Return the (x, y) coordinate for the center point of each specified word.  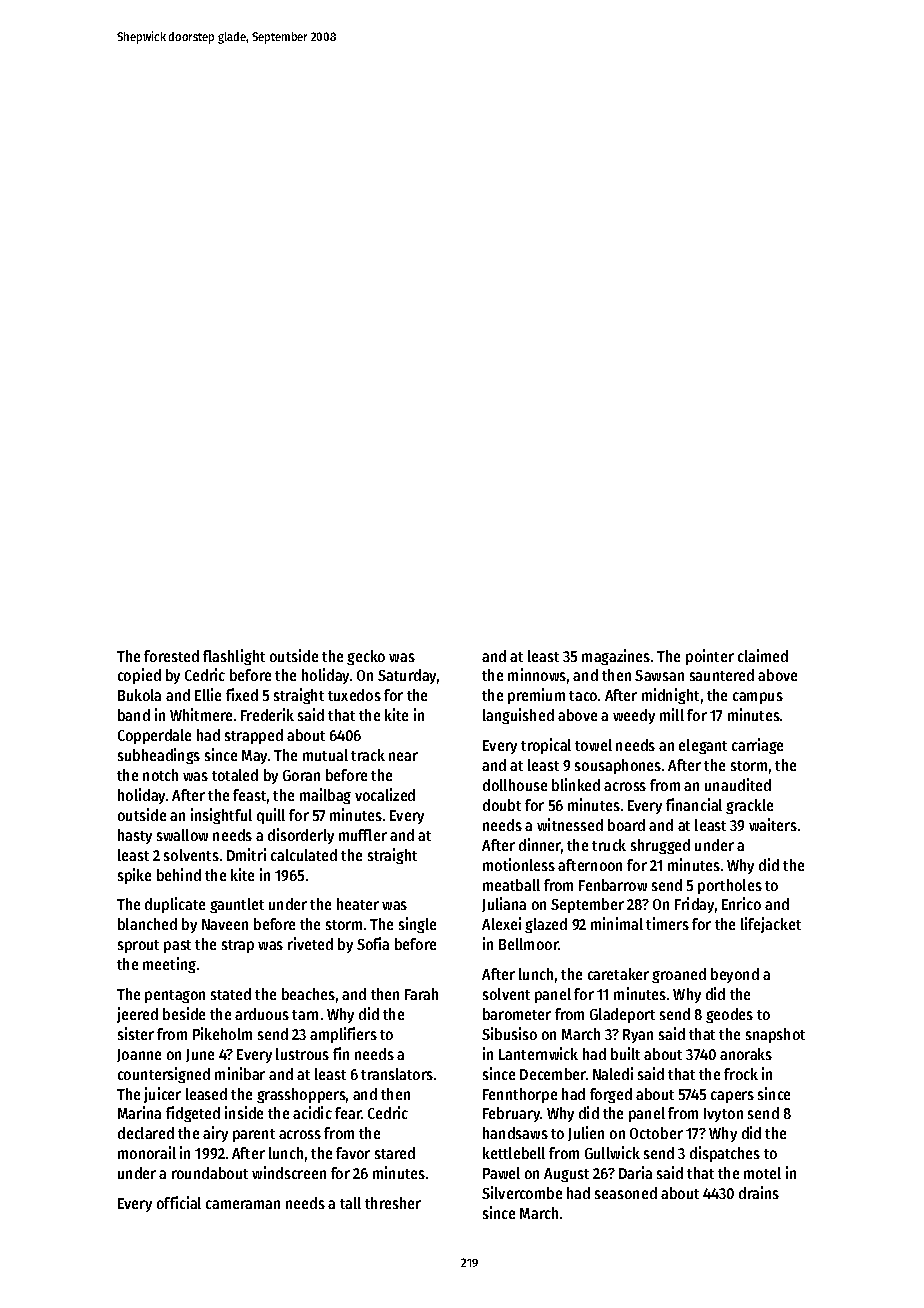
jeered (137, 1015)
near (403, 756)
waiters (773, 824)
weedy (634, 716)
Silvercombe (522, 1192)
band (134, 715)
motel (762, 1173)
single (417, 925)
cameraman (243, 1204)
